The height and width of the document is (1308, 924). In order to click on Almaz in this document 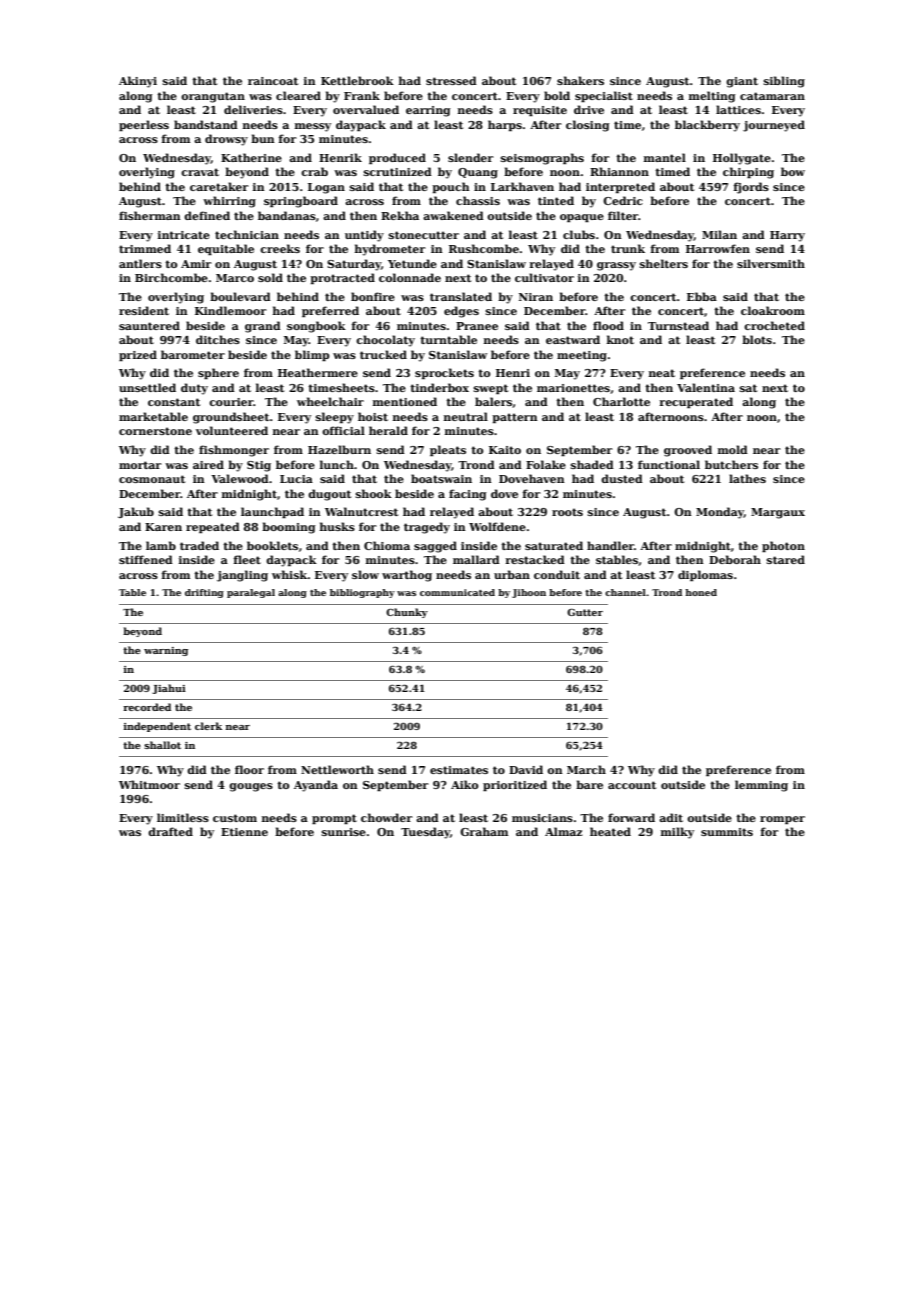, I will do `click(563, 831)`.
